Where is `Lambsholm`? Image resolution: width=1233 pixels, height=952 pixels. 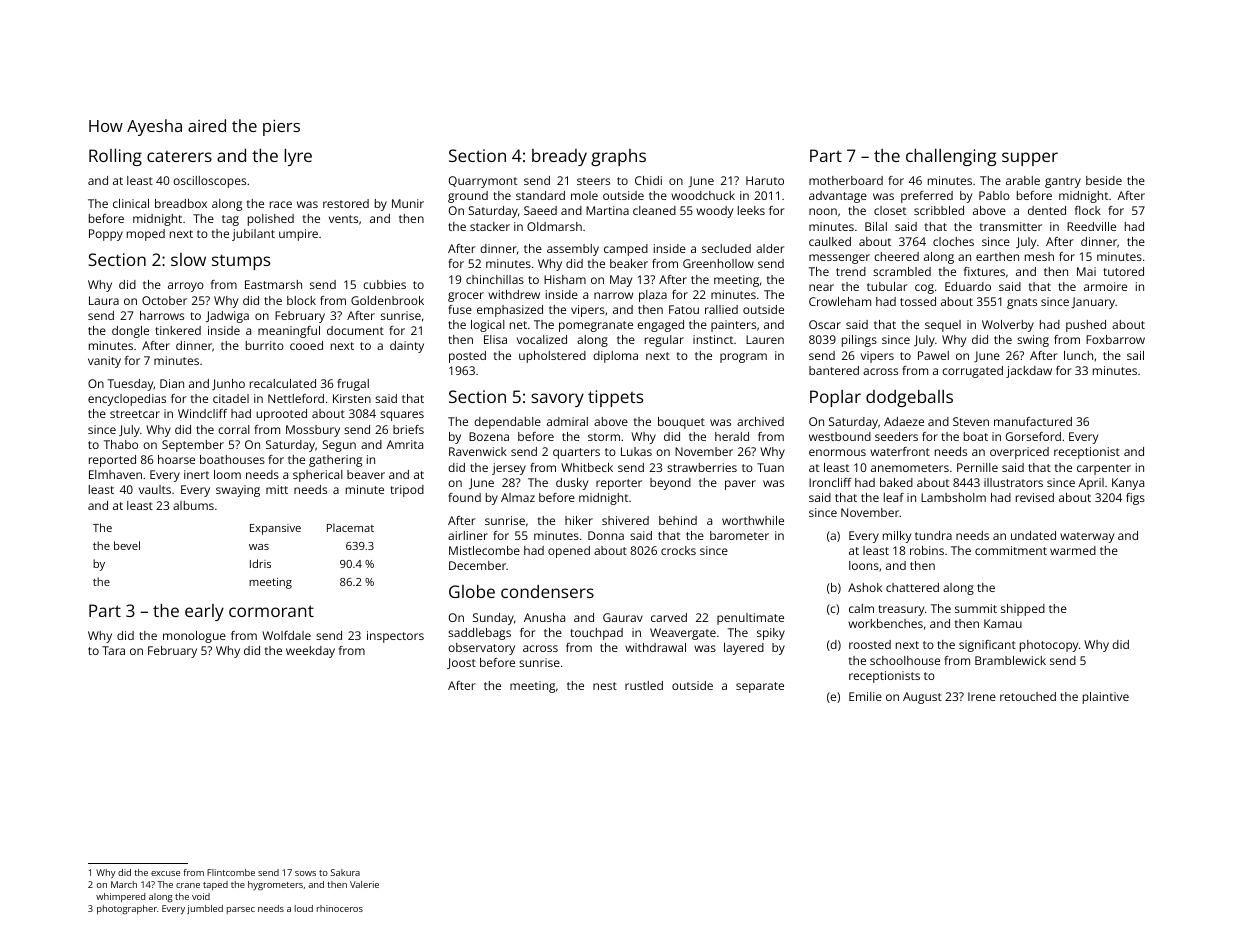 Lambsholm is located at coordinates (953, 497).
